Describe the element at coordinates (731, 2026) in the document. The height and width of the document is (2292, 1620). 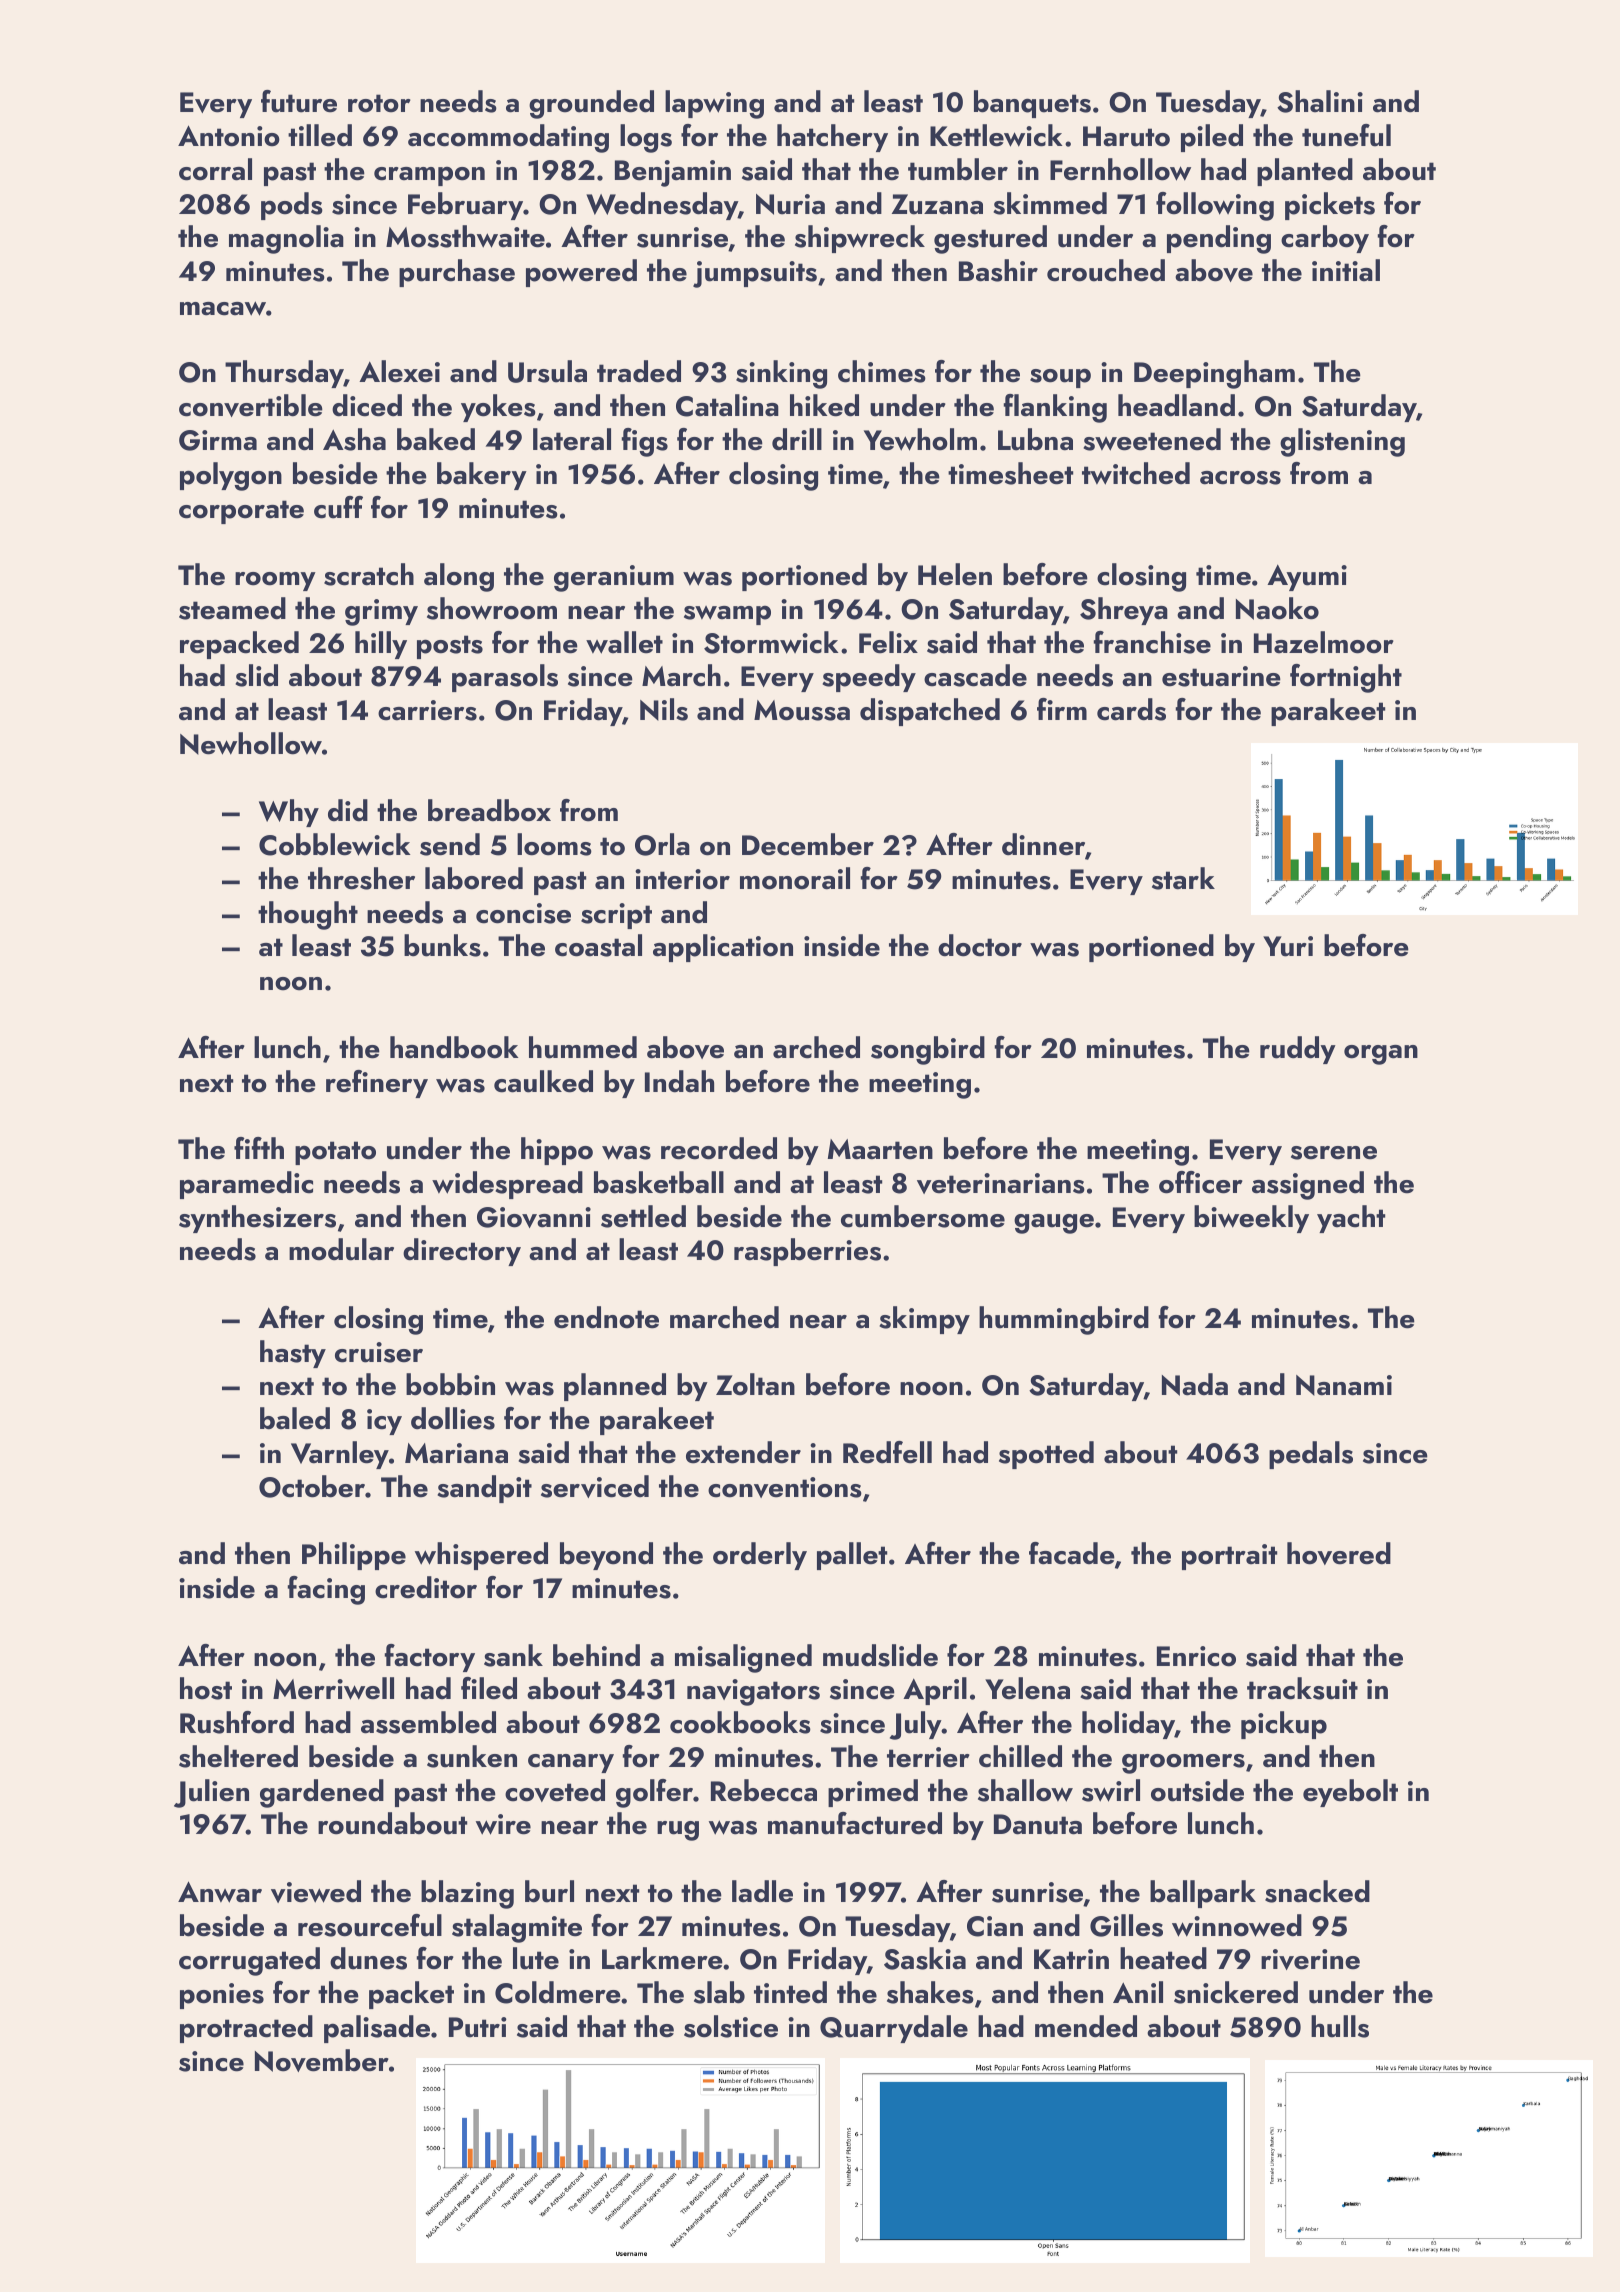
I see `solstice` at that location.
